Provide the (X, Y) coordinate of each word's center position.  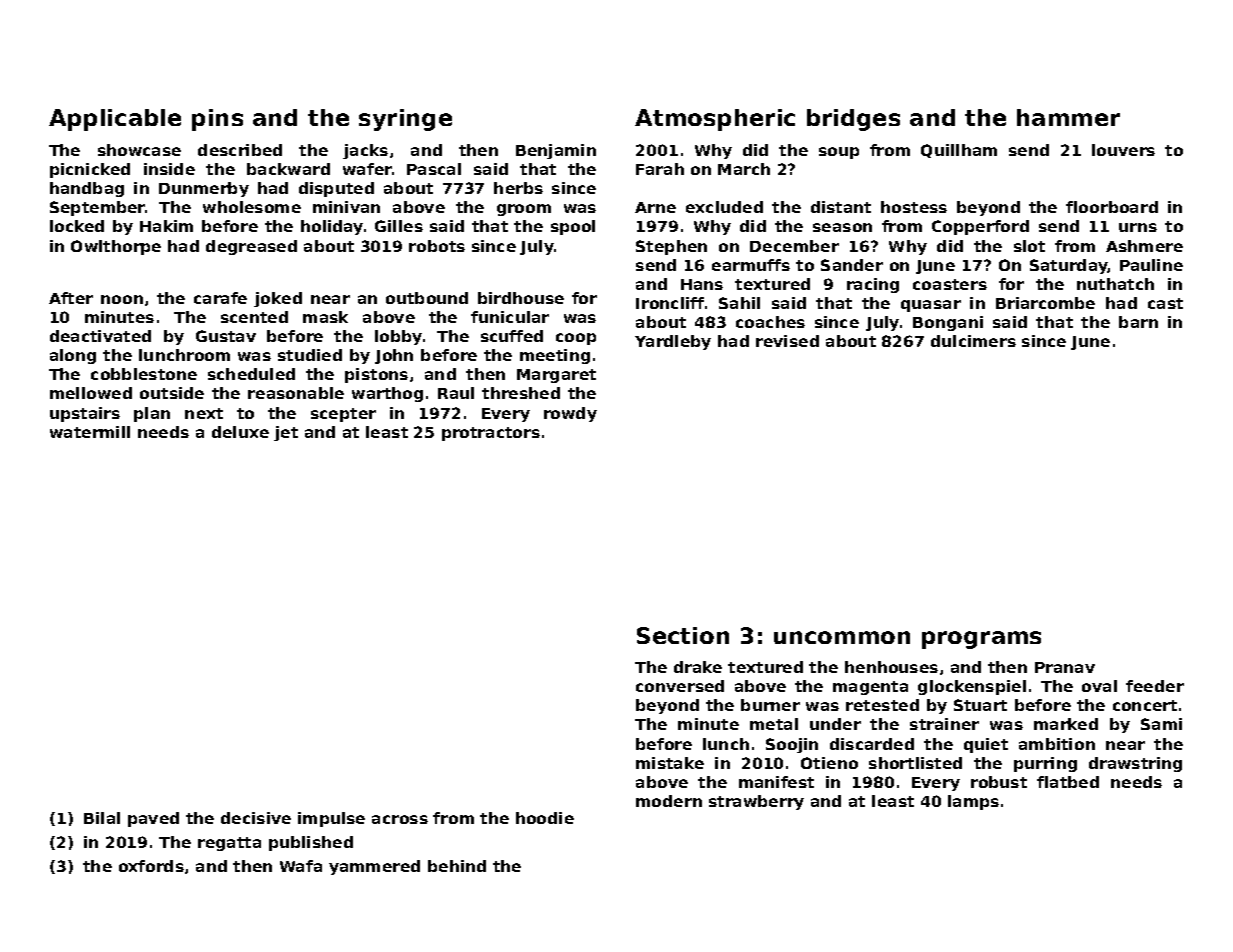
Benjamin (556, 151)
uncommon (842, 637)
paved (153, 819)
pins (217, 120)
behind (457, 866)
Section (683, 635)
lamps (973, 802)
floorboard (1112, 207)
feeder (1155, 686)
